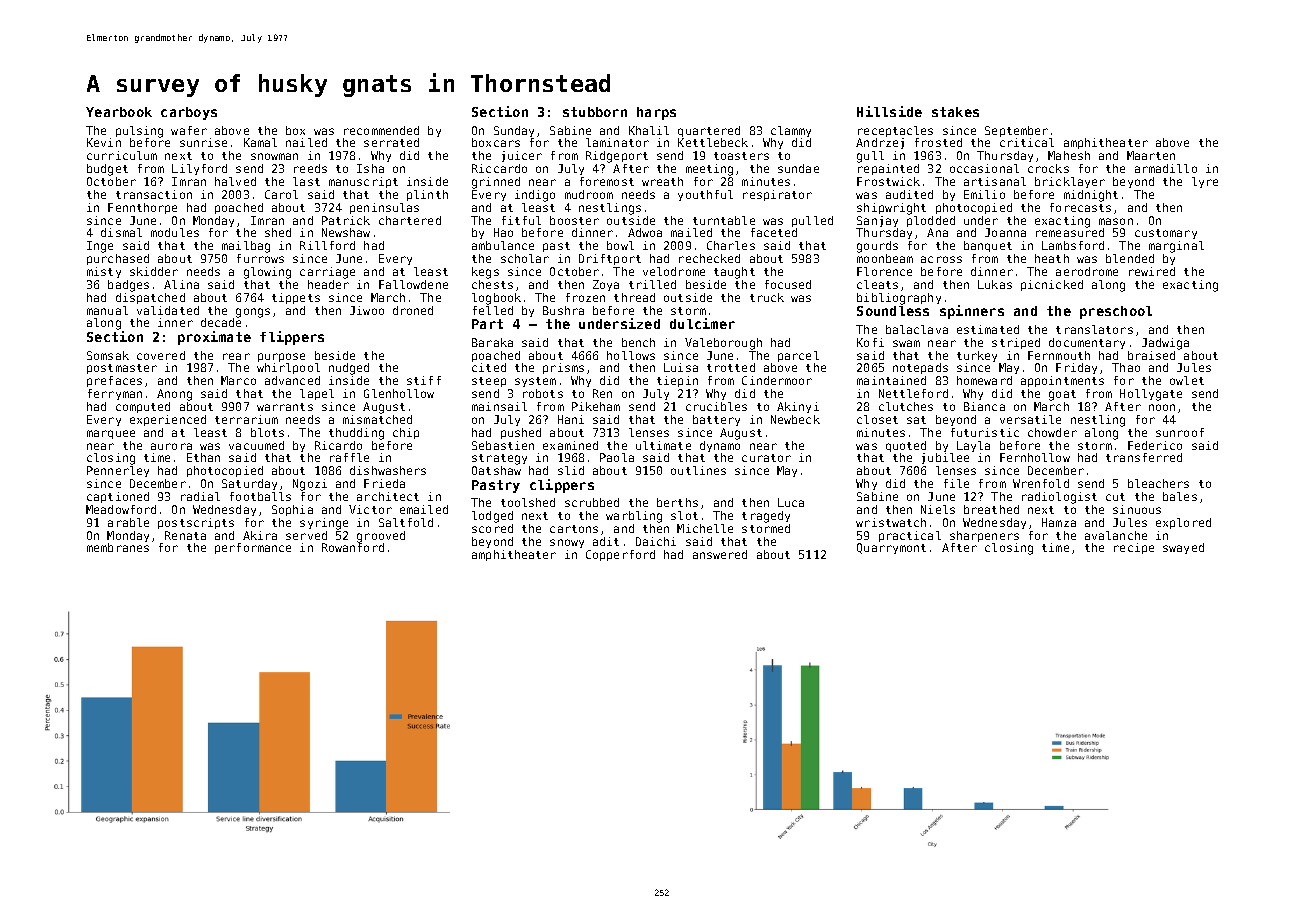 The height and width of the document is (924, 1308). I want to click on picnicked, so click(1052, 285).
